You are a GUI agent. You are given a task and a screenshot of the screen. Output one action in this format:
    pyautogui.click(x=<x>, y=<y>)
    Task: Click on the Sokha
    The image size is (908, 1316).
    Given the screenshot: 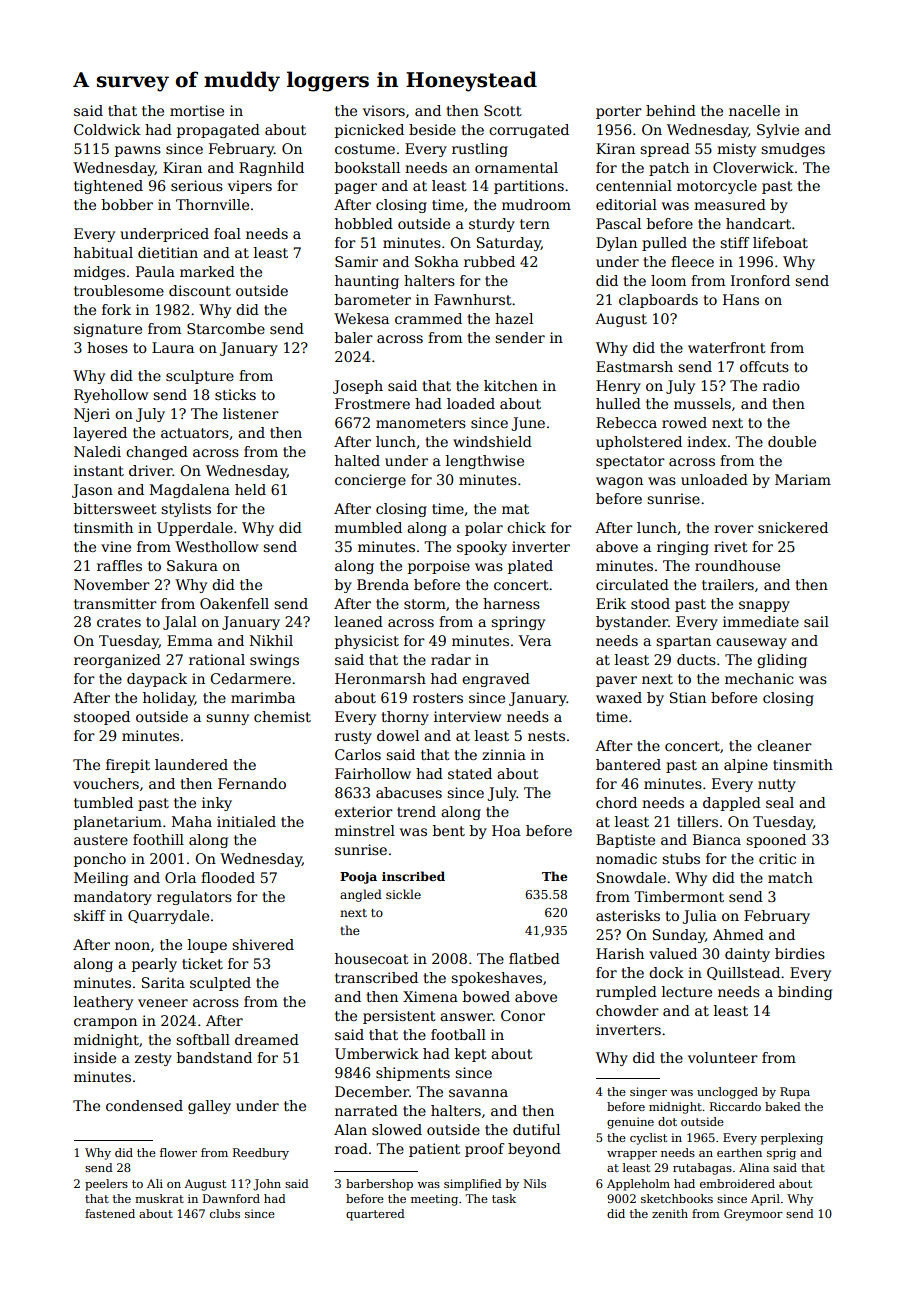 What is the action you would take?
    pyautogui.click(x=437, y=261)
